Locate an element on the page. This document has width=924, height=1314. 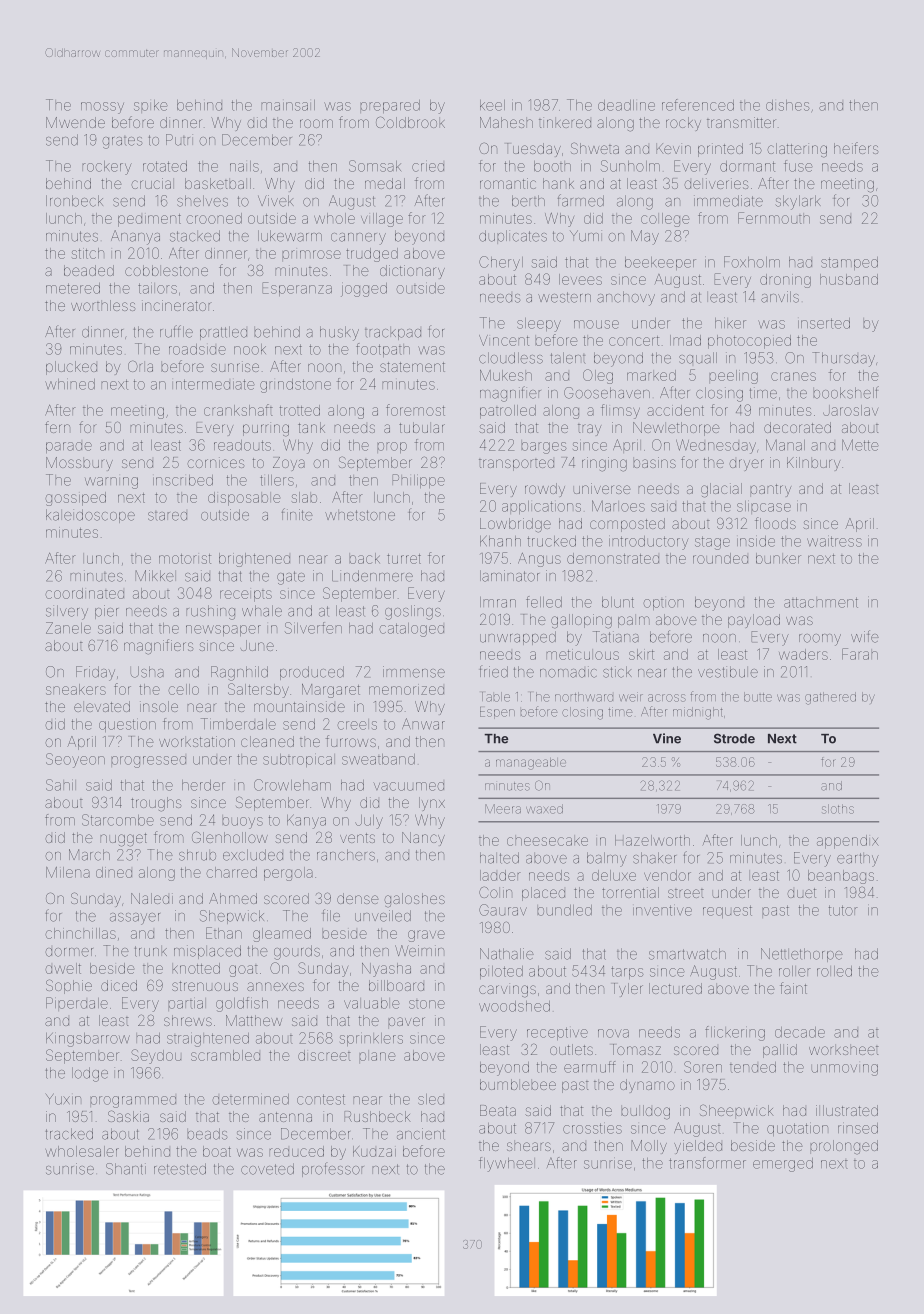
meticulous is located at coordinates (582, 654).
